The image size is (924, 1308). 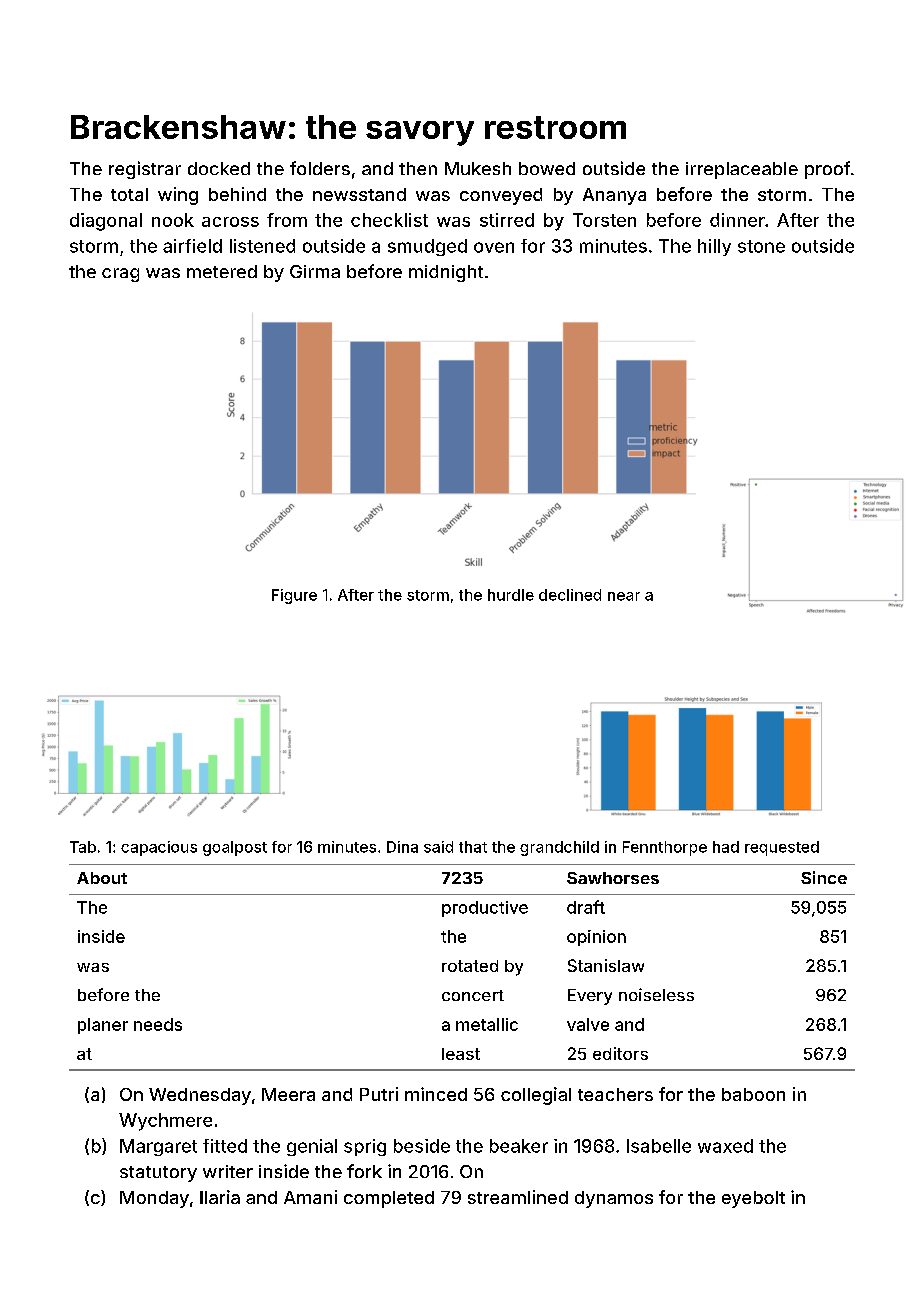 What do you see at coordinates (604, 220) in the screenshot?
I see `Torsten` at bounding box center [604, 220].
